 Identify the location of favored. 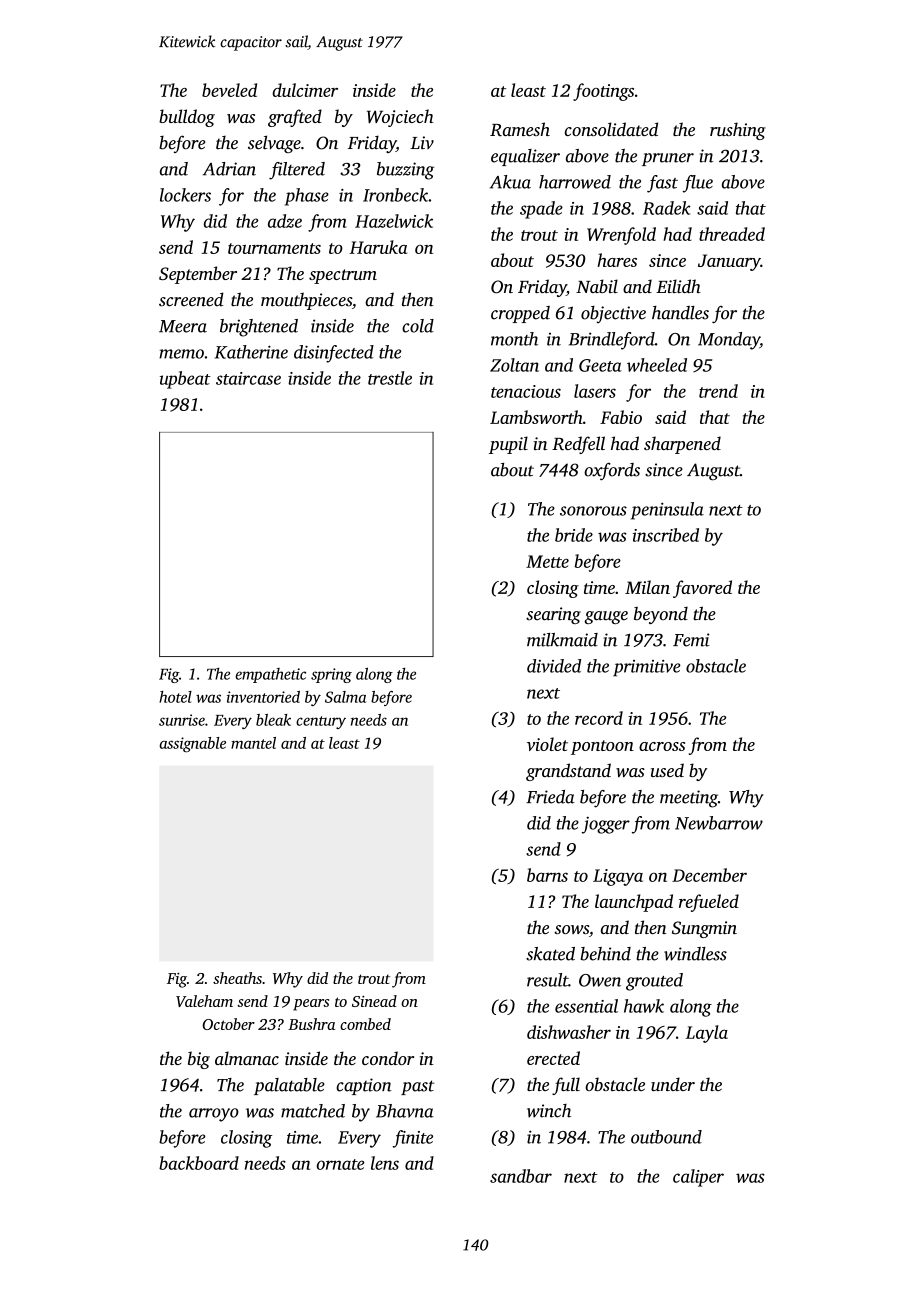
(702, 589).
